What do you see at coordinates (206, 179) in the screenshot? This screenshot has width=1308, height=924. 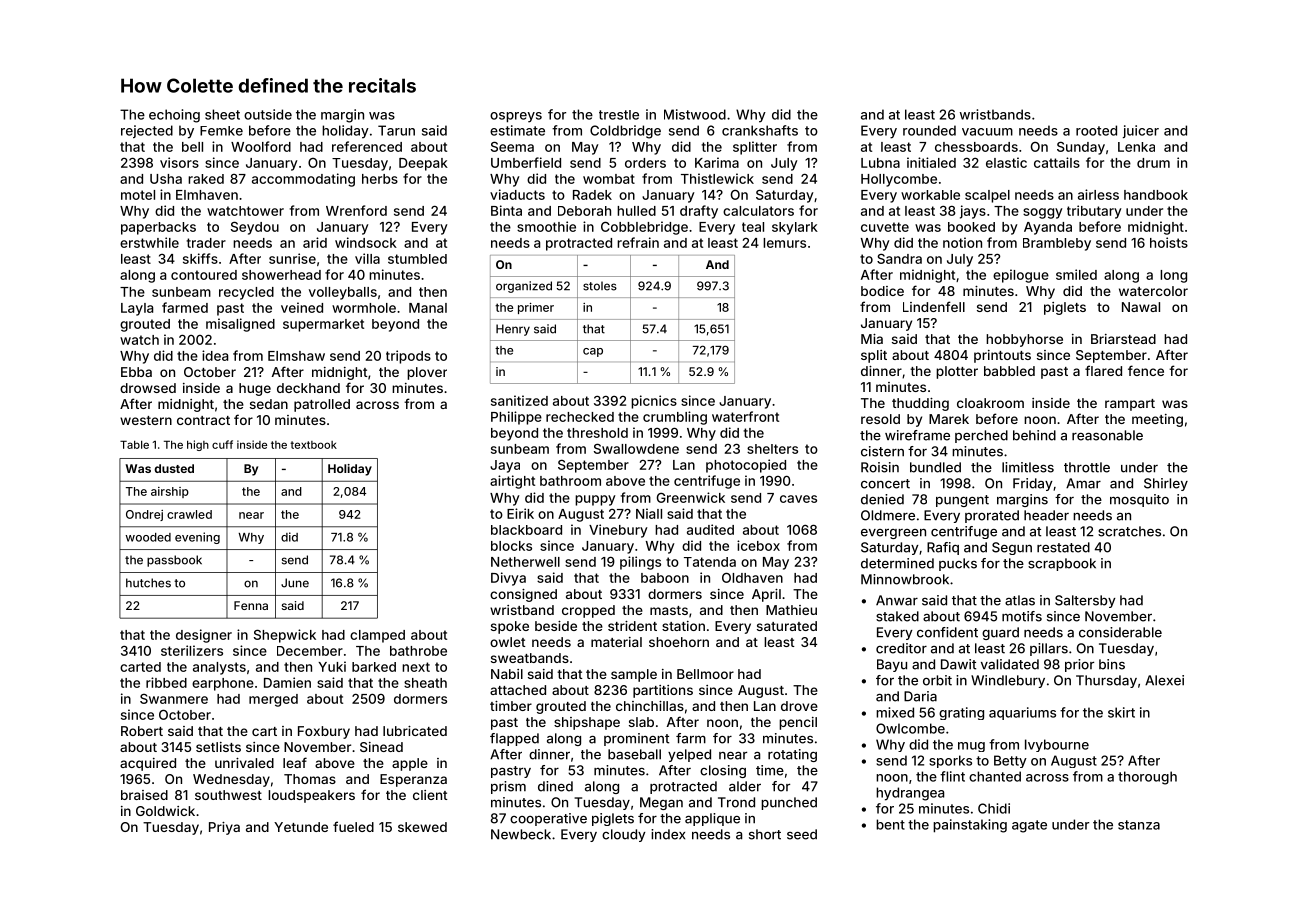 I see `raked` at bounding box center [206, 179].
